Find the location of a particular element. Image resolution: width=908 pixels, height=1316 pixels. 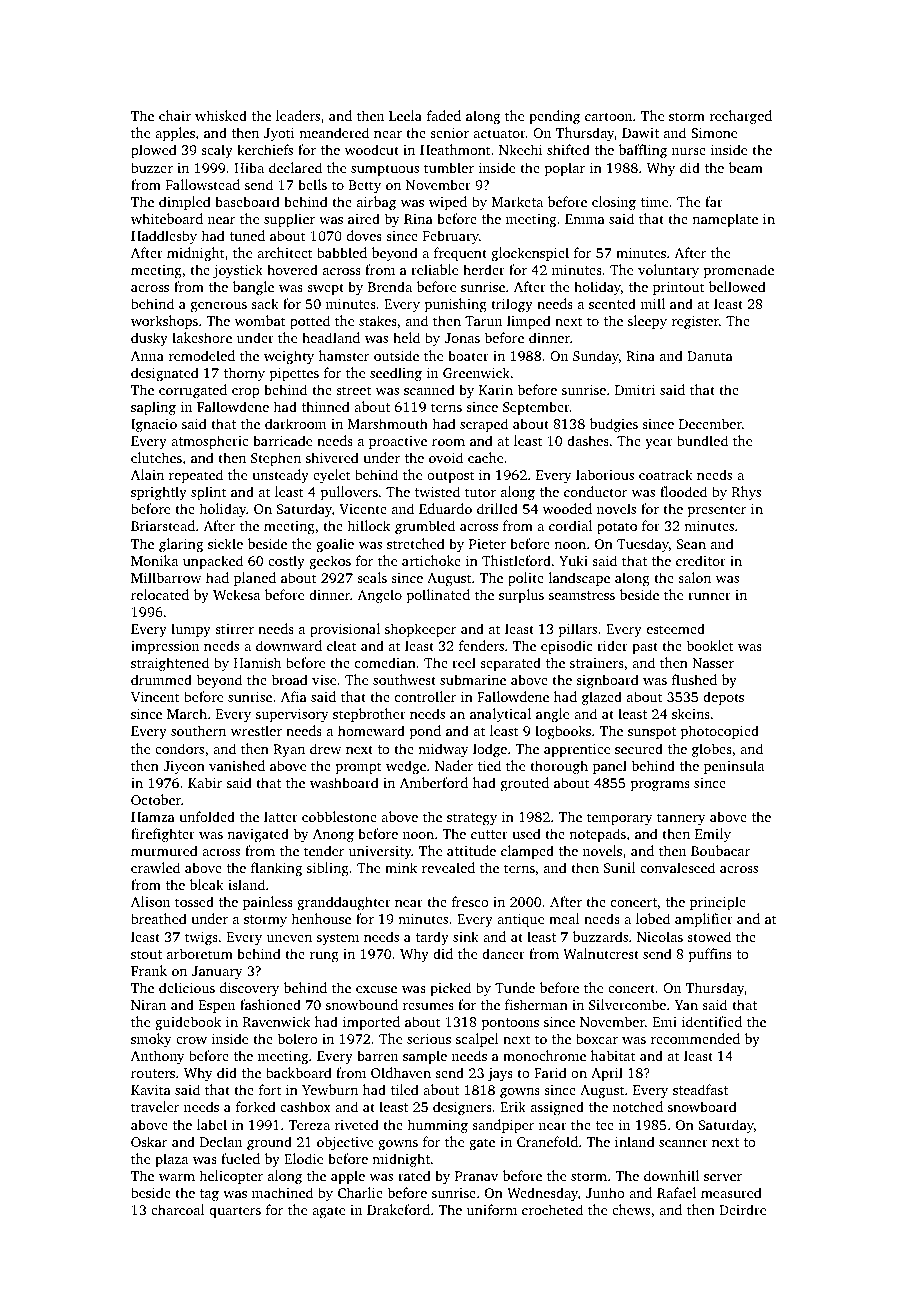

bundled is located at coordinates (702, 440).
